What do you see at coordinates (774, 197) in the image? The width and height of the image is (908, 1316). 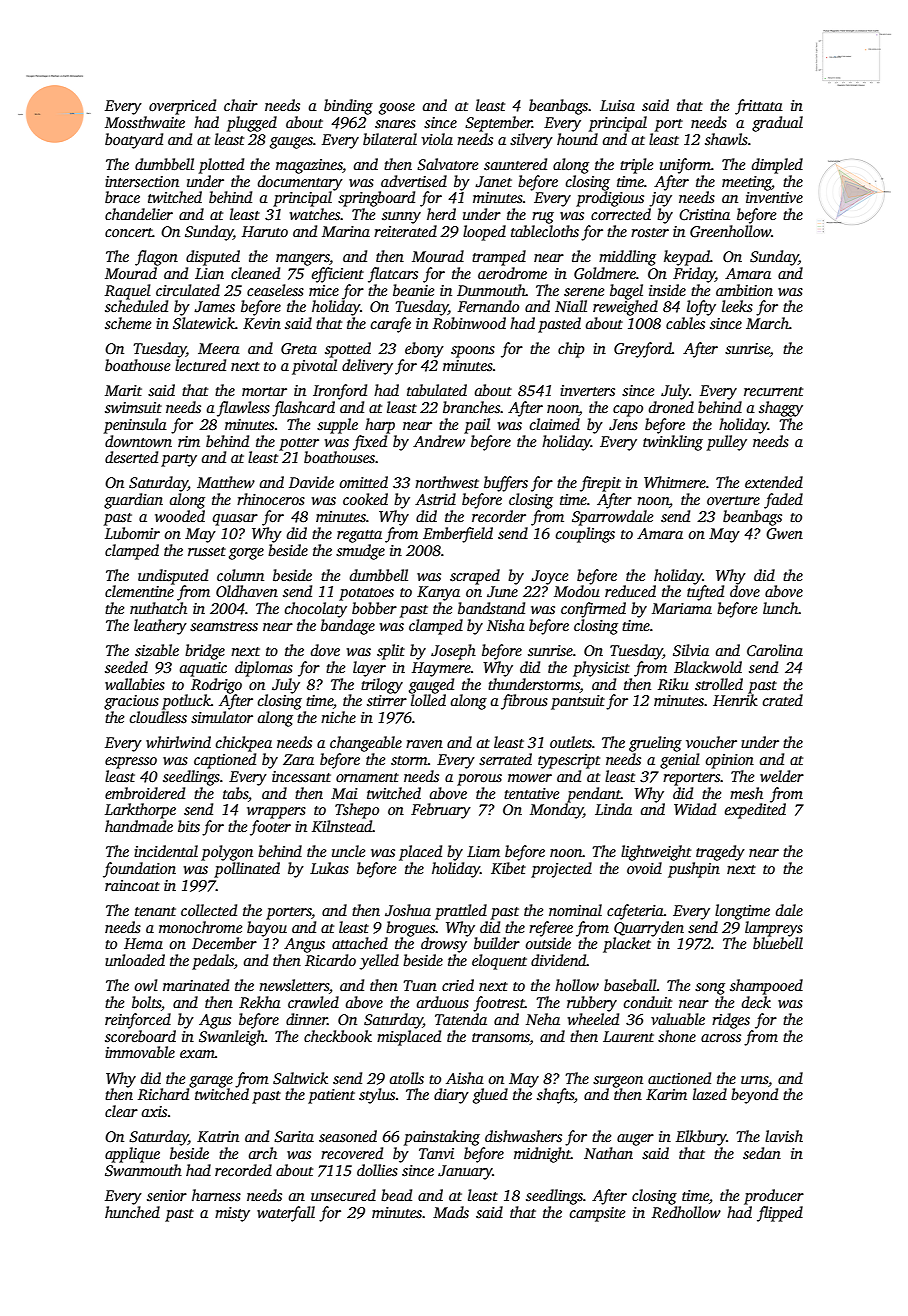 I see `inventive` at bounding box center [774, 197].
